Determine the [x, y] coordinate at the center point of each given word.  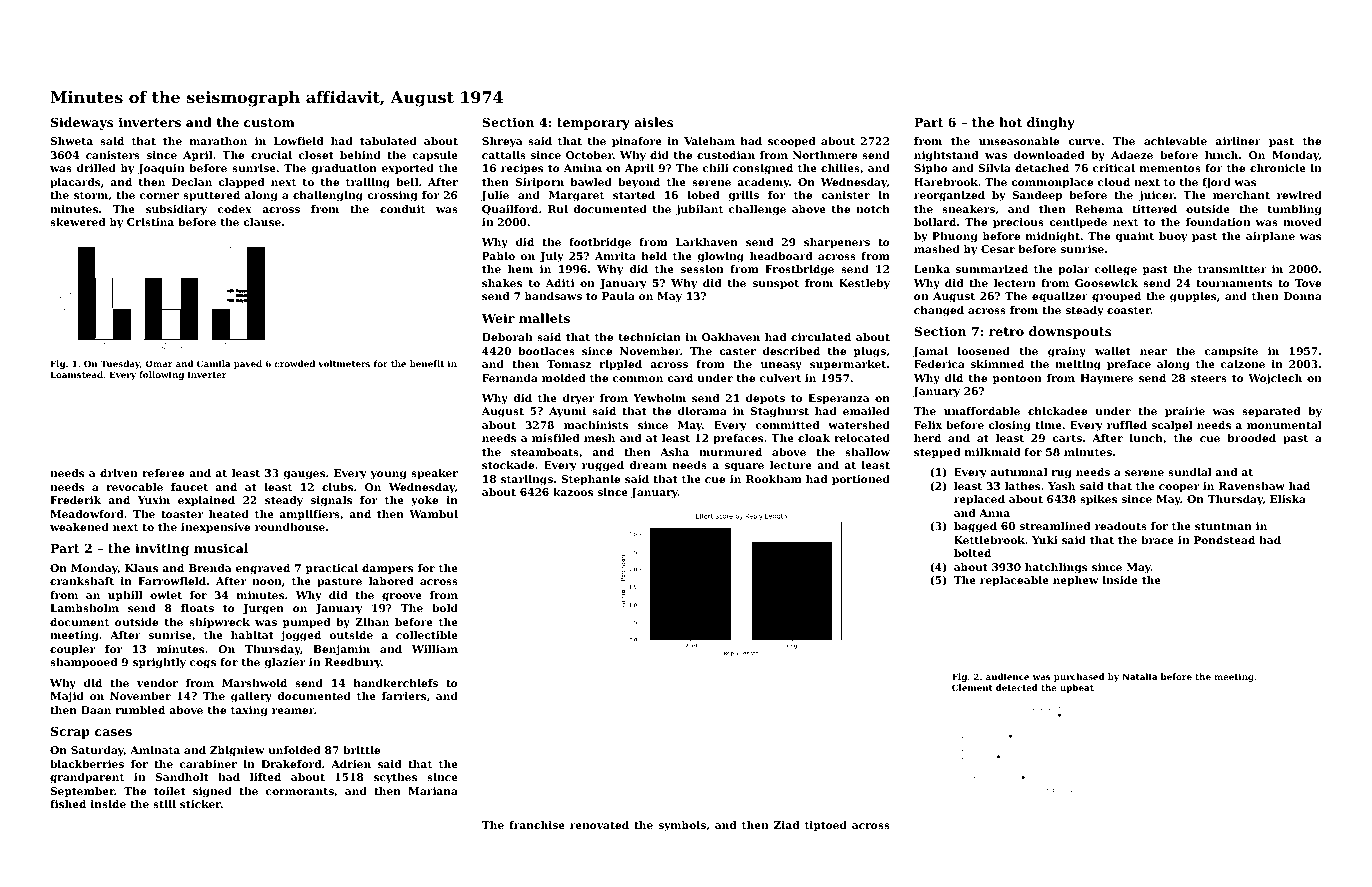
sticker [200, 804]
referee [163, 473]
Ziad [787, 825]
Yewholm [659, 398]
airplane [1270, 237]
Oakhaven [731, 337]
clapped [241, 183]
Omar [159, 363]
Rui [558, 209]
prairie [1185, 412]
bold [445, 608]
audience [1007, 676]
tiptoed [826, 826]
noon [267, 582]
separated [1271, 412]
